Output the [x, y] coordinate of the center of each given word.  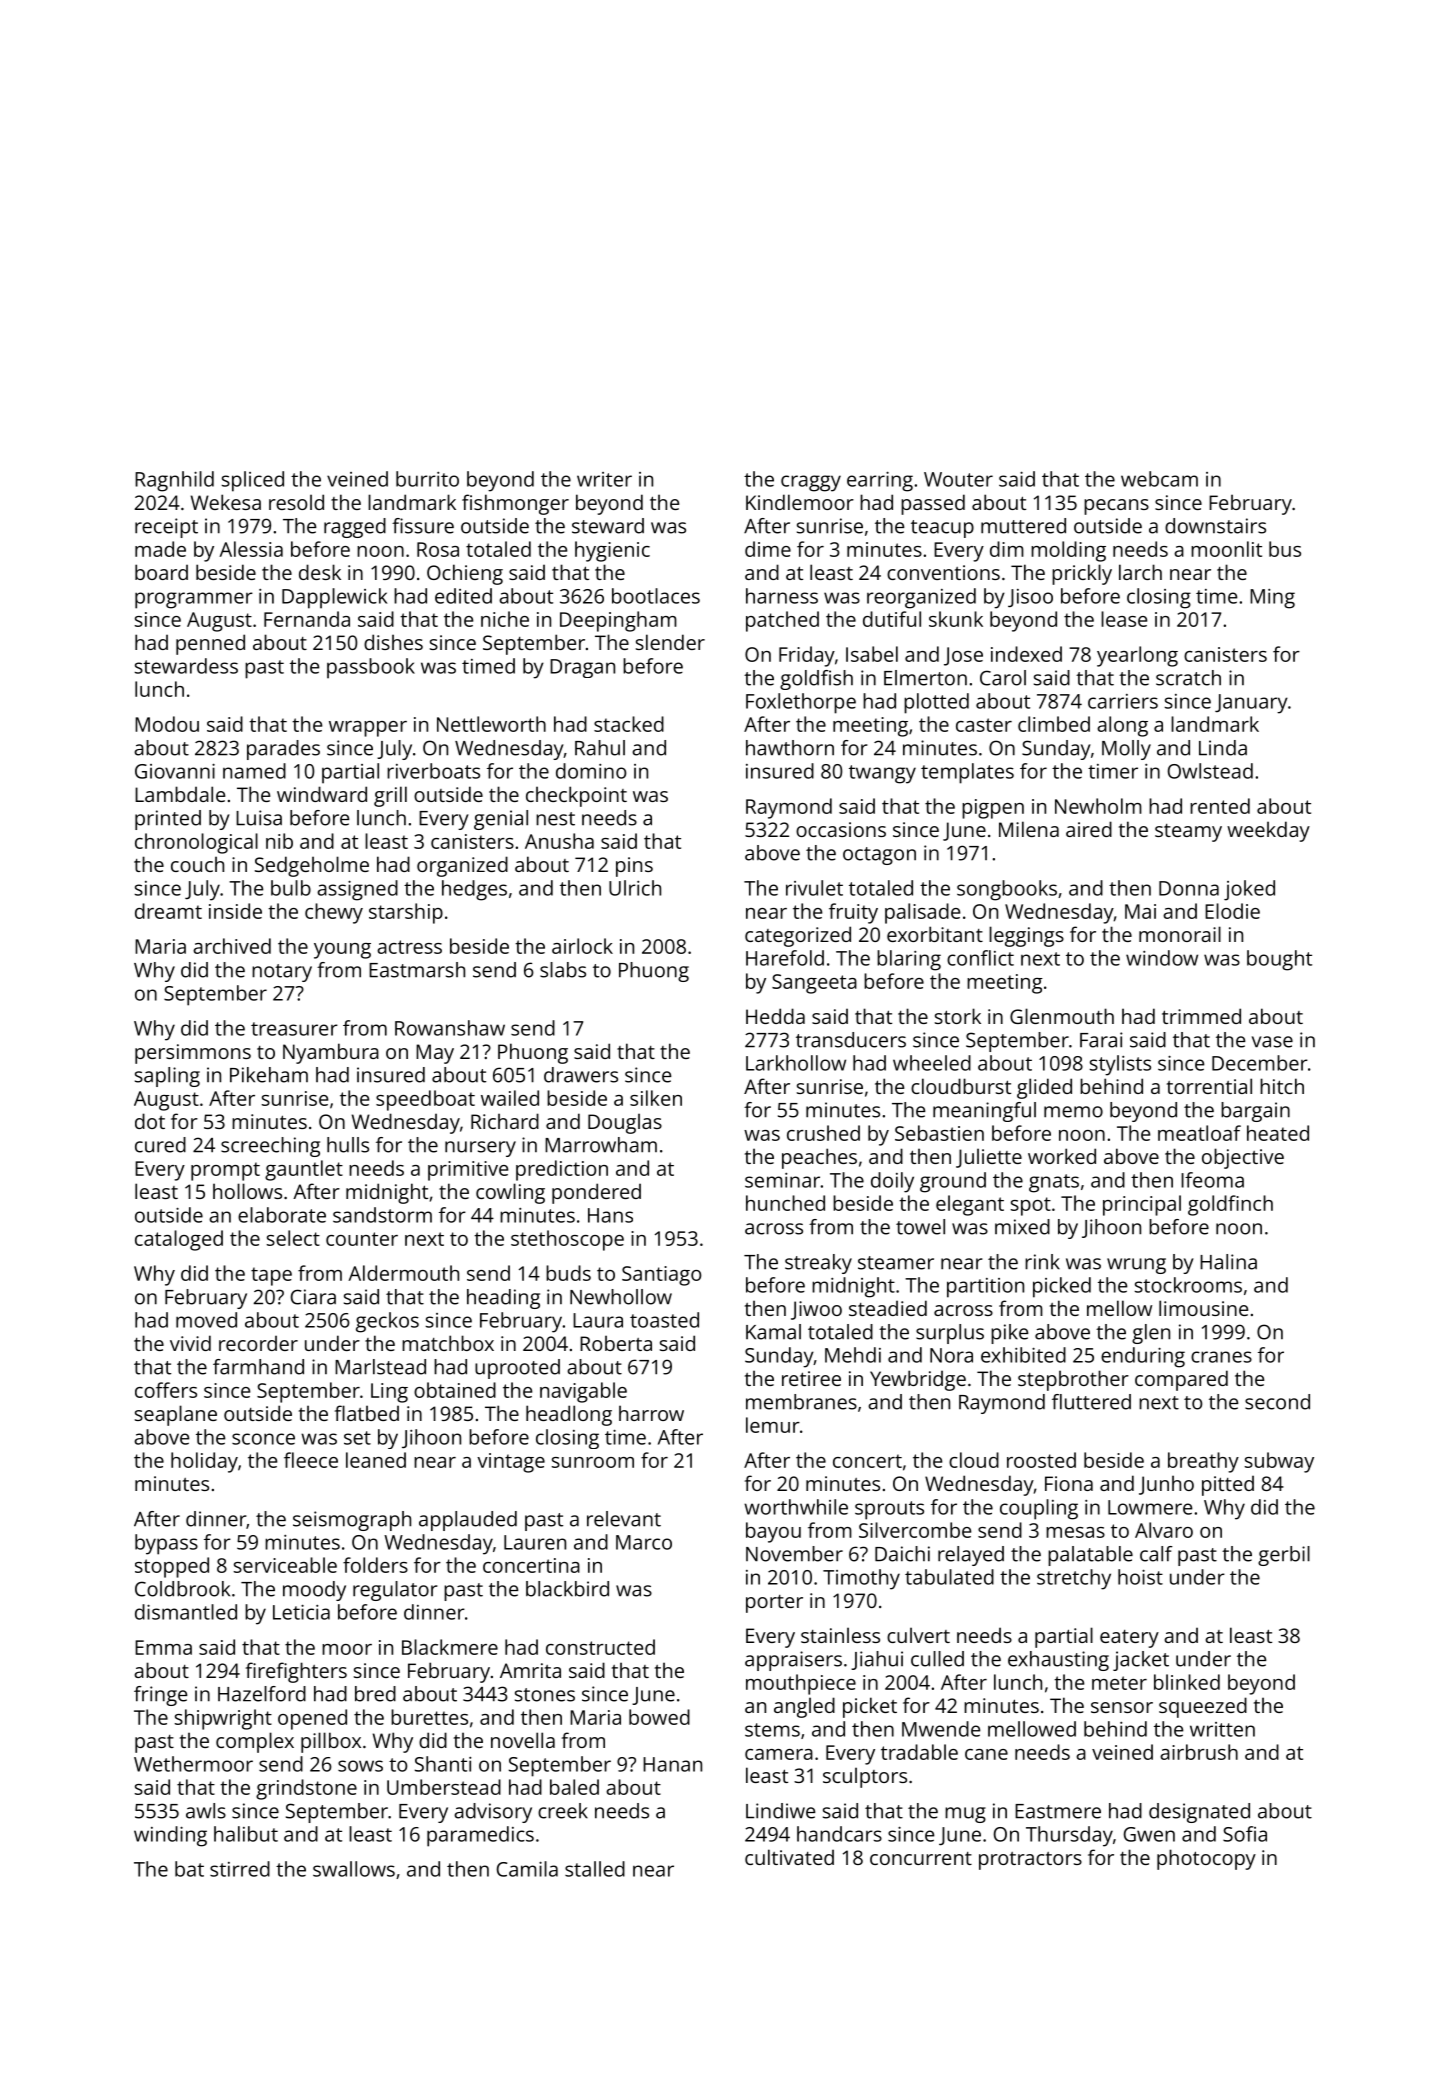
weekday [1268, 831]
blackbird [567, 1589]
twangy [882, 774]
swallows [354, 1869]
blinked [1187, 1682]
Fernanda [307, 619]
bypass [166, 1544]
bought [1279, 960]
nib [279, 841]
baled [574, 1787]
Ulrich [635, 888]
